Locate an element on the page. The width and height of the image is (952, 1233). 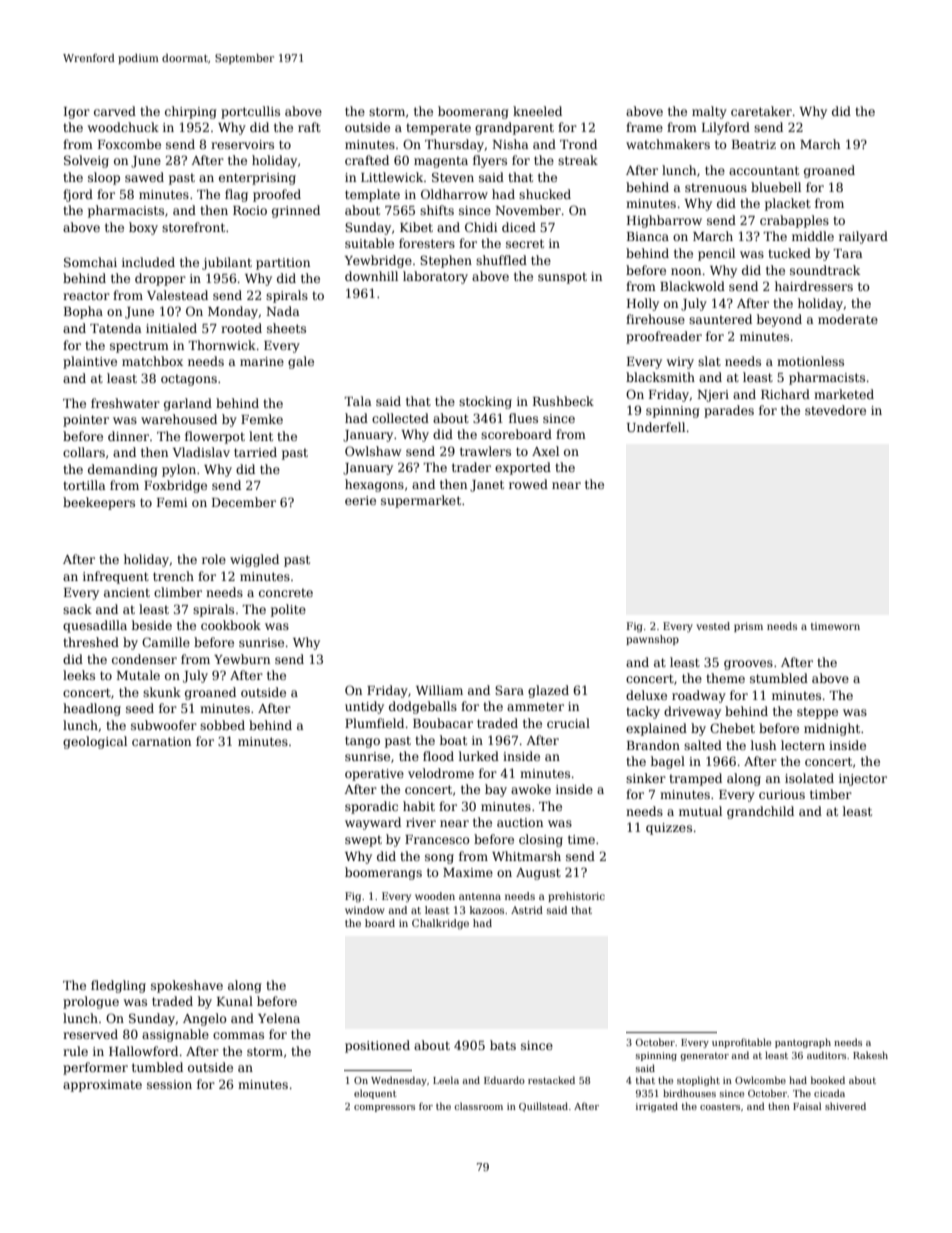
prehistoric is located at coordinates (576, 897).
